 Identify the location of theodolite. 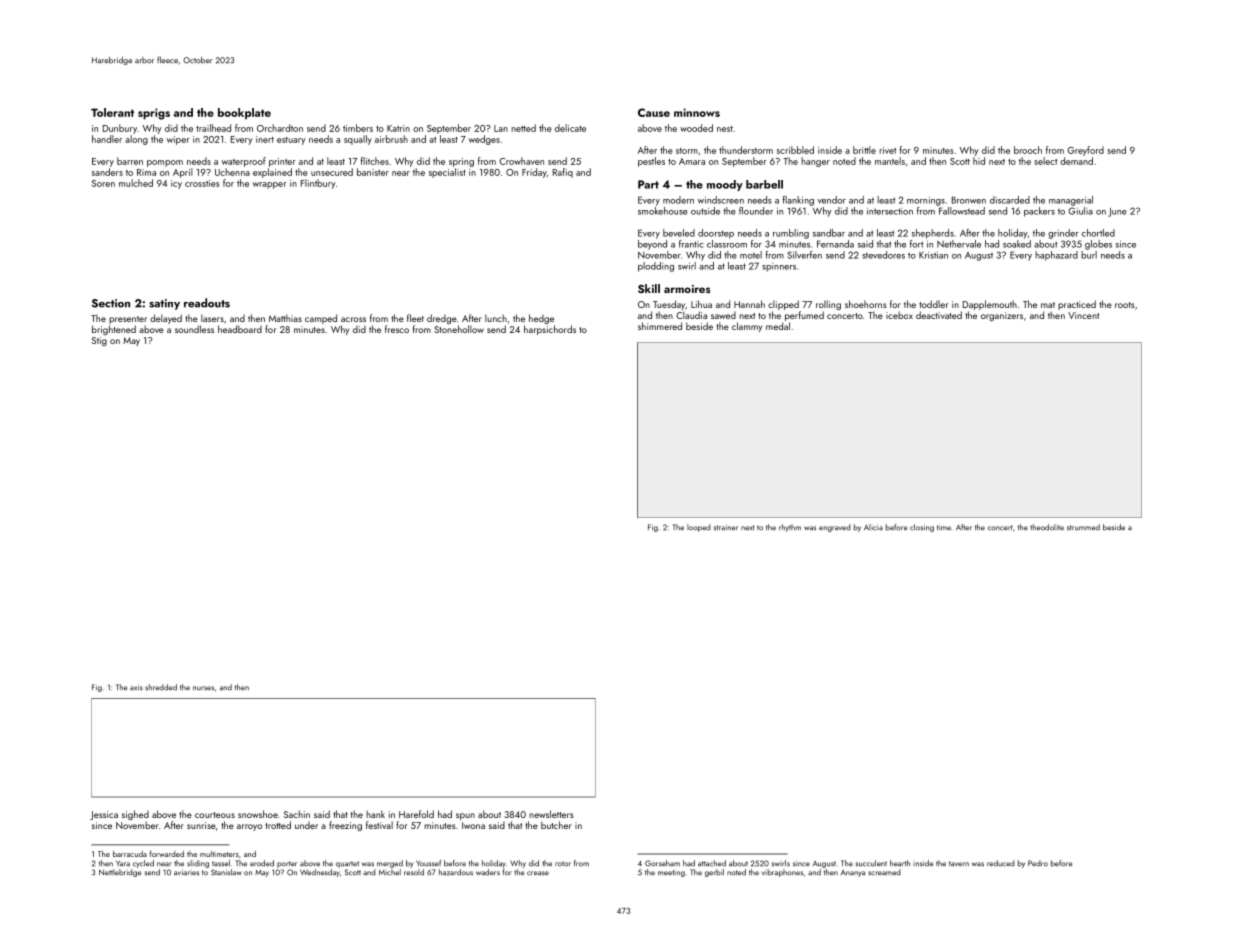
(1047, 527).
